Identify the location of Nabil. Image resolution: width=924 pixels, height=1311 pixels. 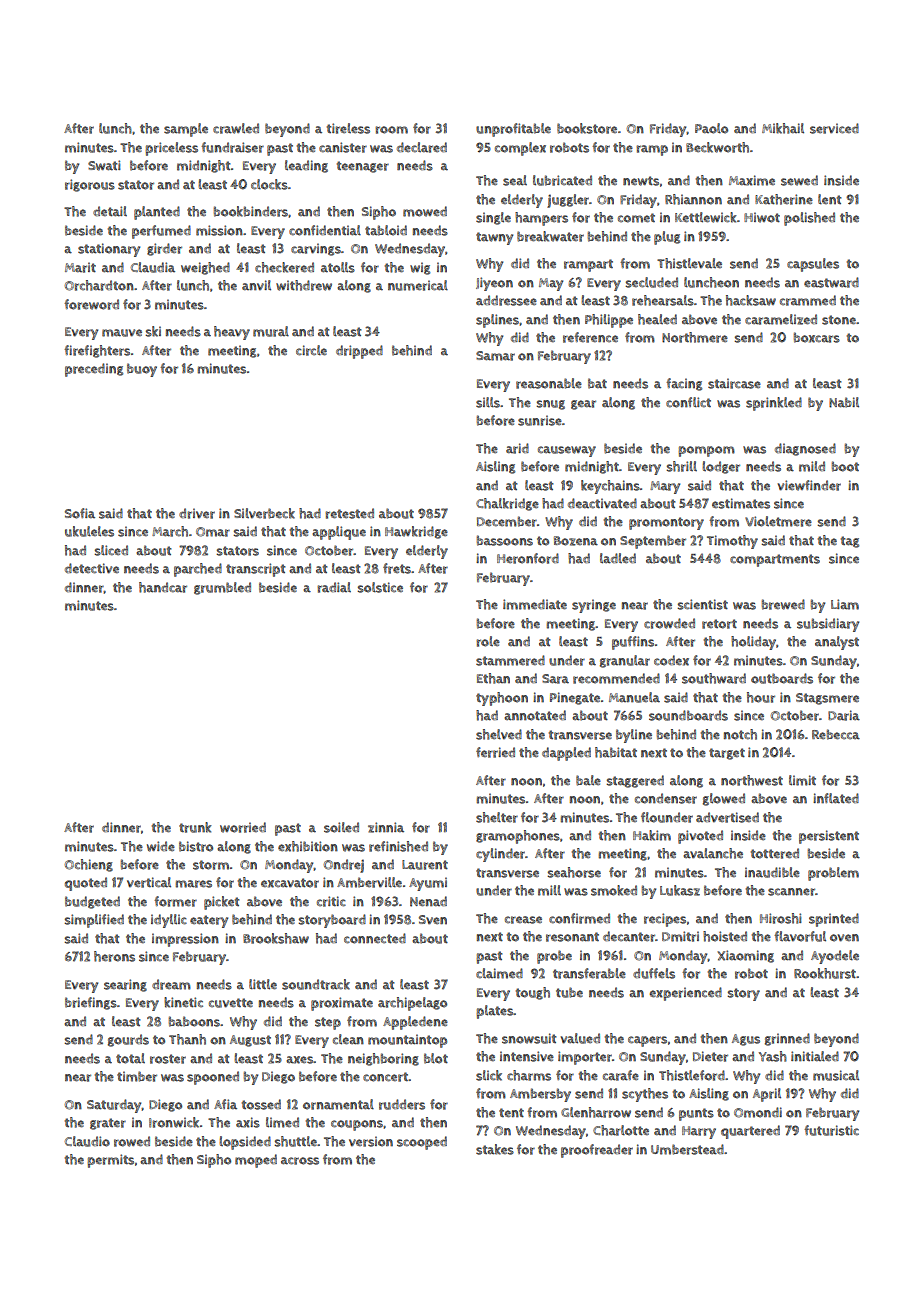
(844, 402).
